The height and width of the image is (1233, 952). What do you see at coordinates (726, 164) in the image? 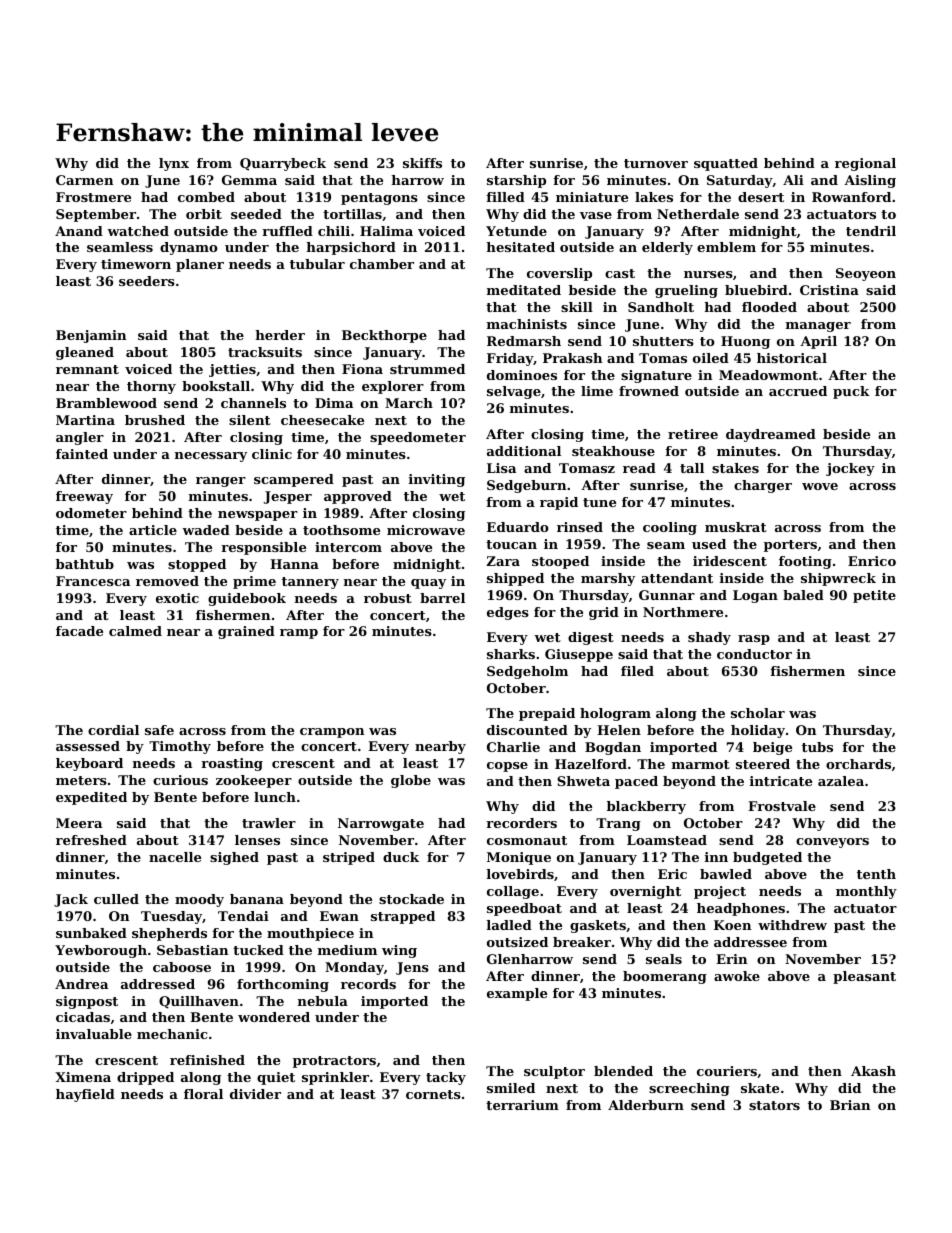
I see `squatted` at bounding box center [726, 164].
